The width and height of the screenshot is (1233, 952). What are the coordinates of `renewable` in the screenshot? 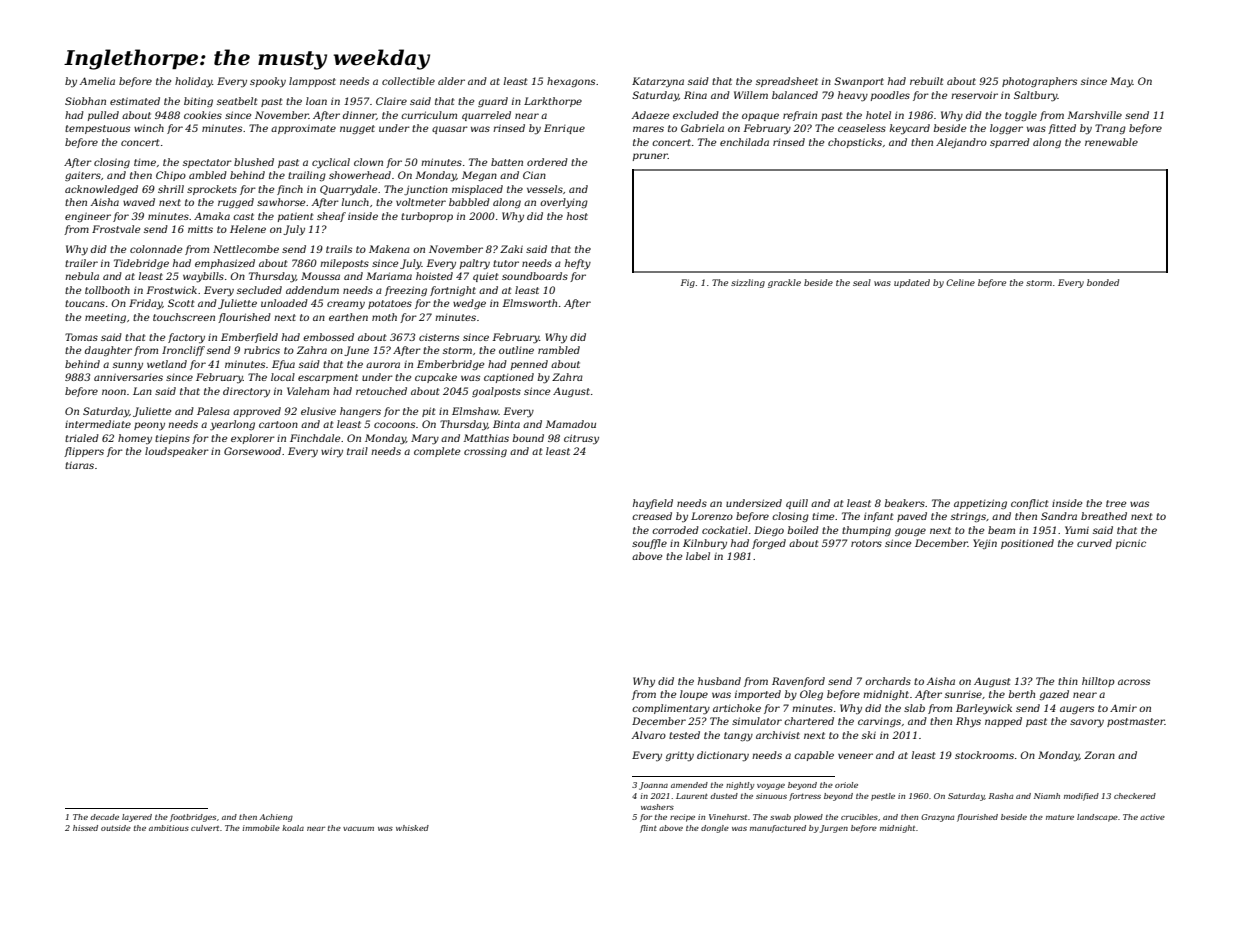 It's located at (1111, 142).
